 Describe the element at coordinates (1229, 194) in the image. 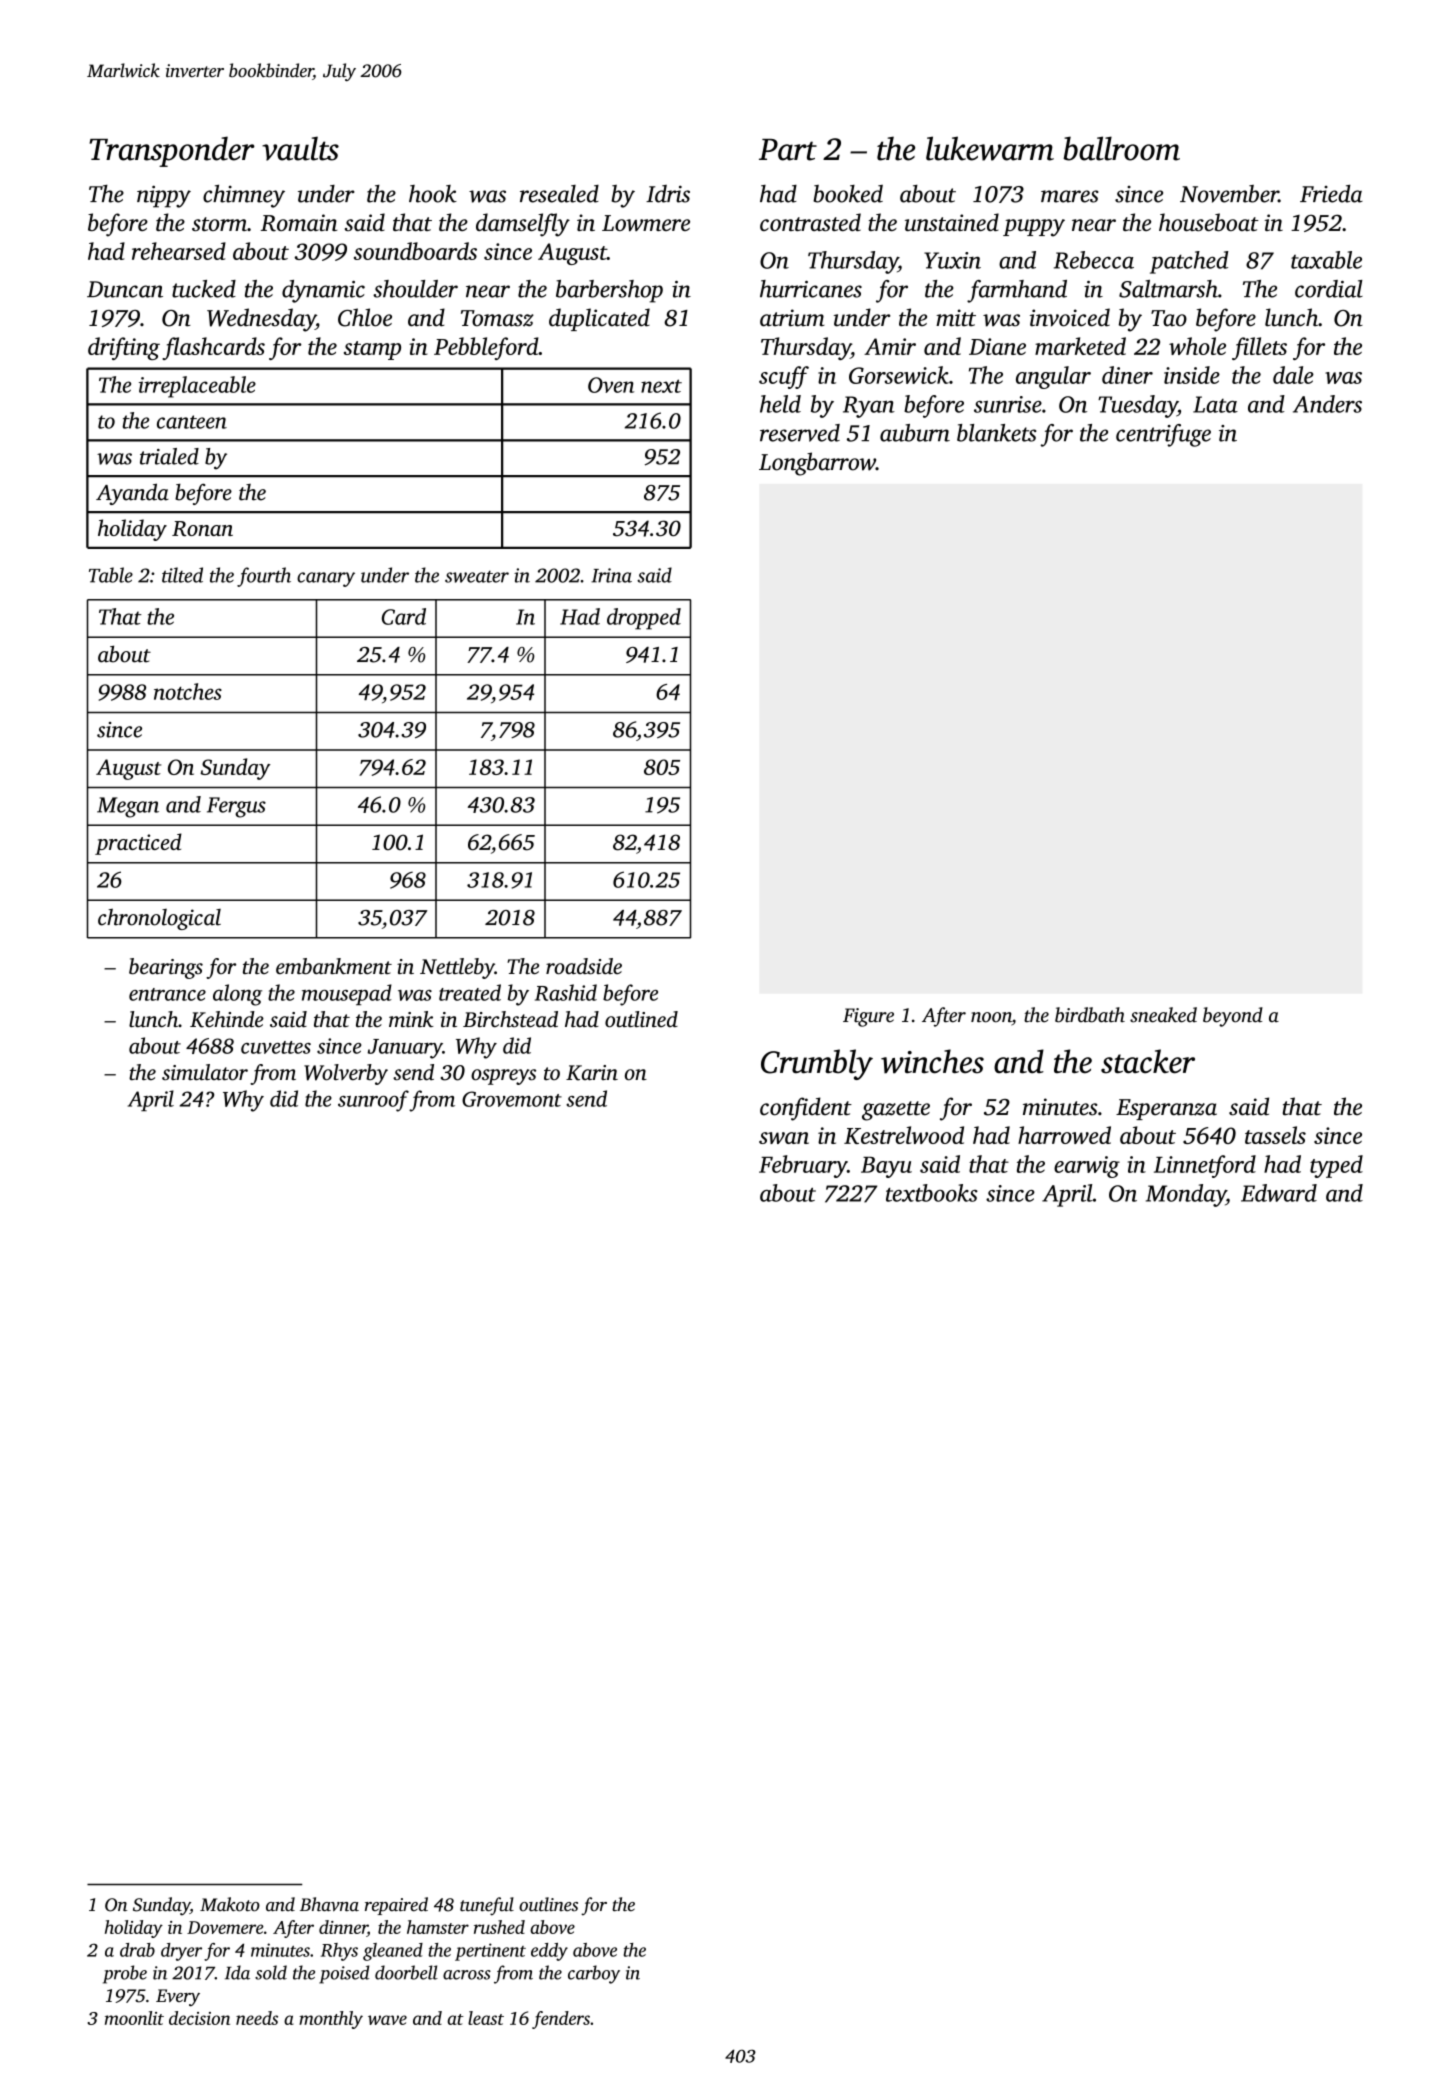

I see `November` at that location.
